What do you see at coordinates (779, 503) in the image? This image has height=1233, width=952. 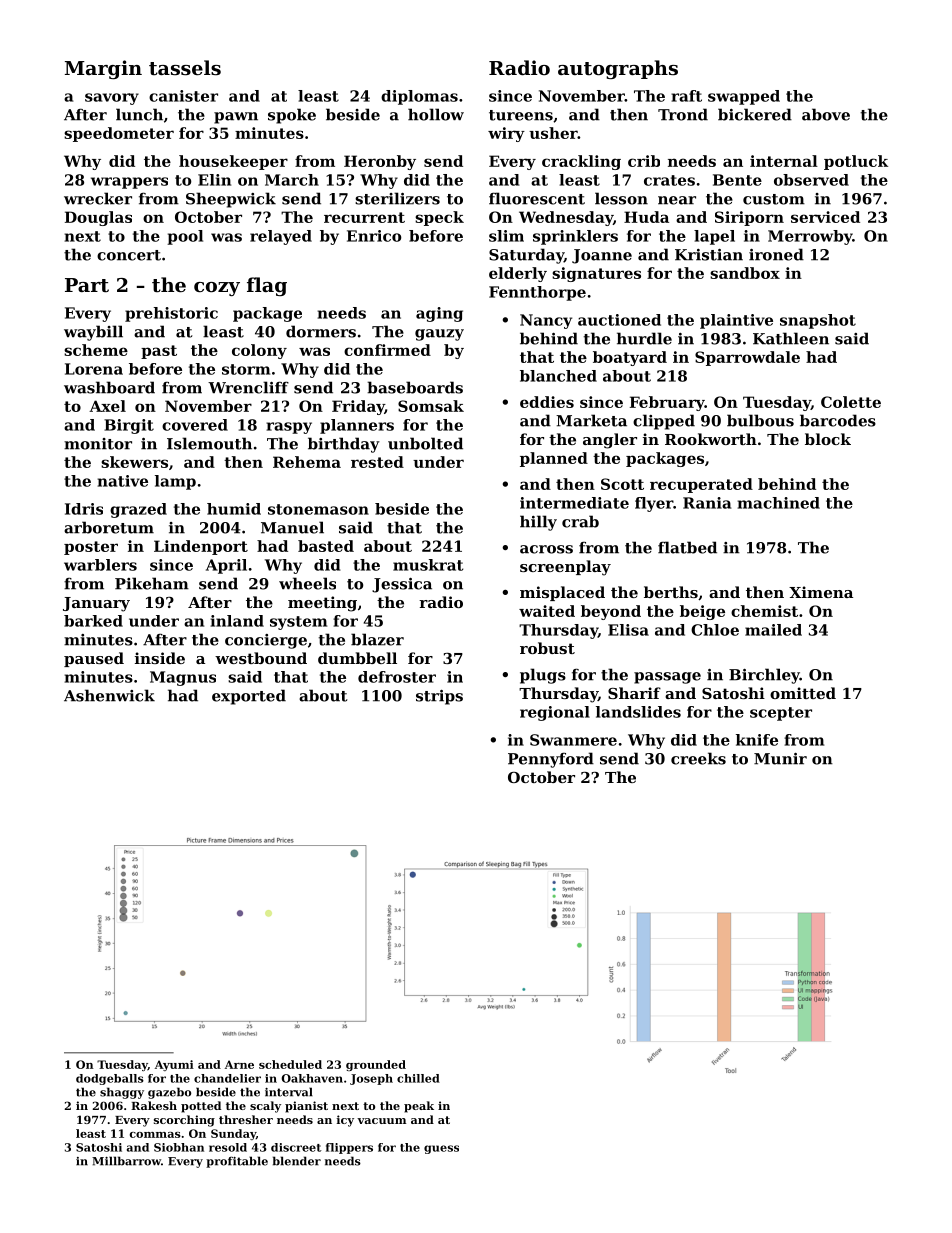 I see `machined` at bounding box center [779, 503].
